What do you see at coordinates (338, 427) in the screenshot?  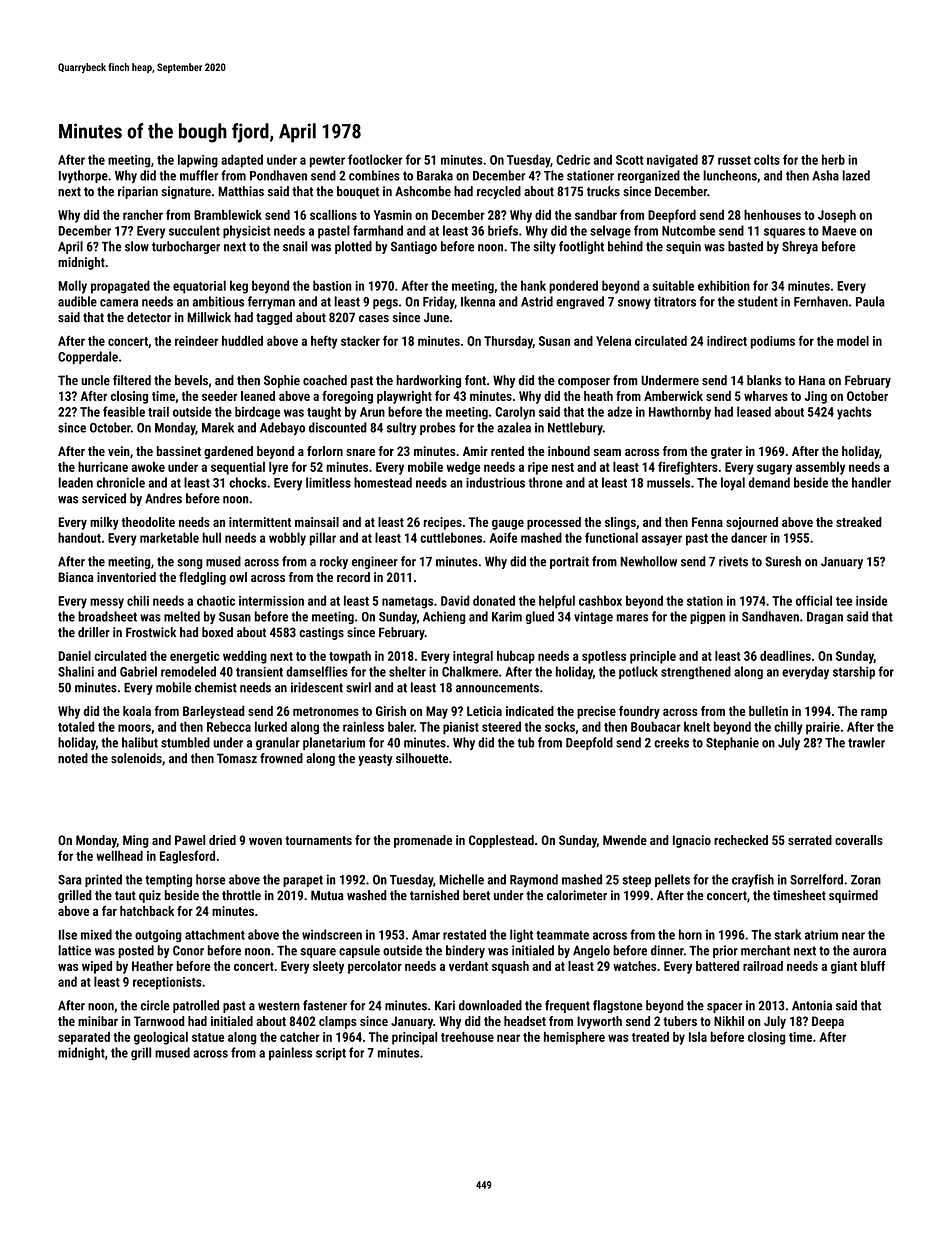 I see `discounted` at bounding box center [338, 427].
